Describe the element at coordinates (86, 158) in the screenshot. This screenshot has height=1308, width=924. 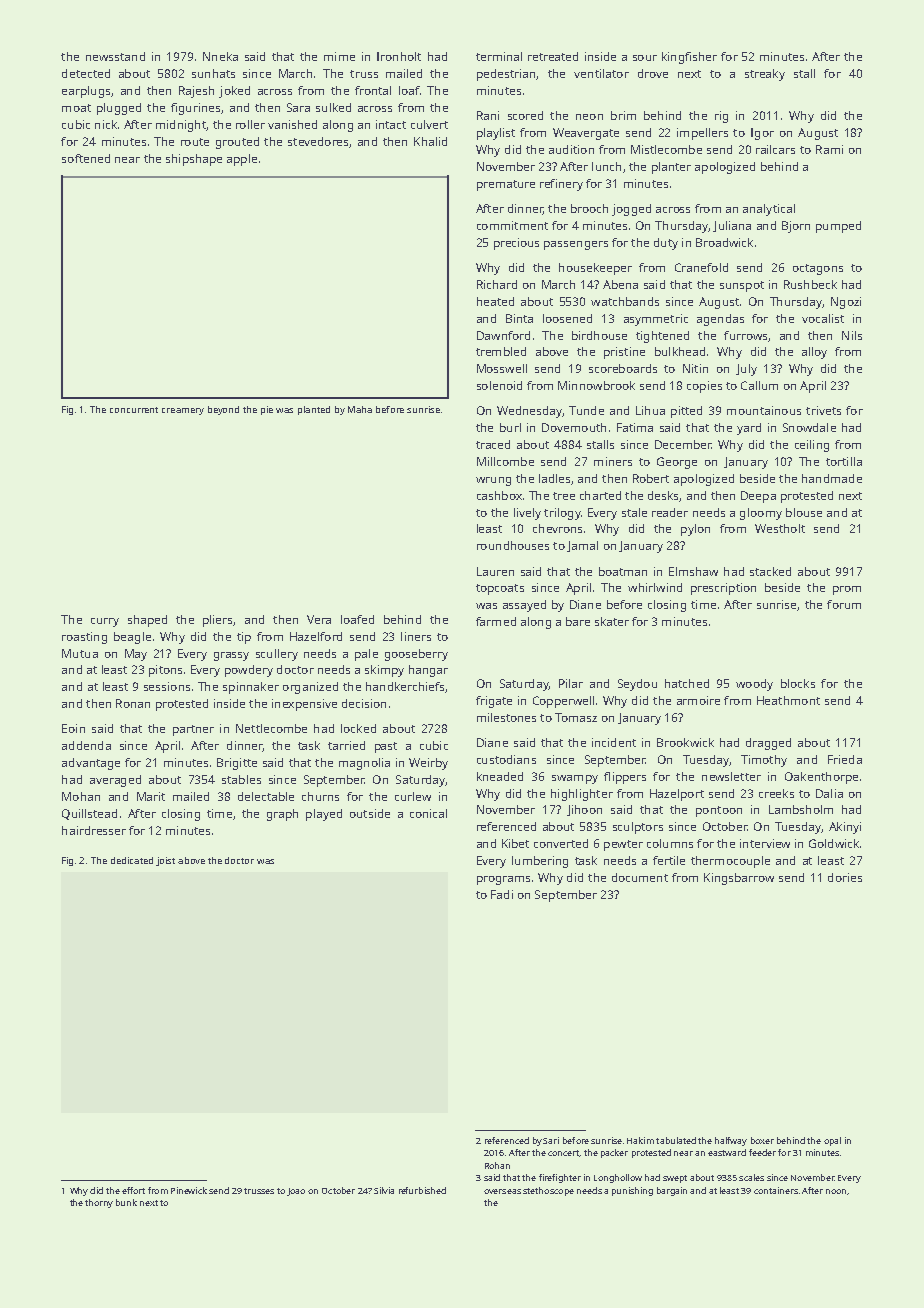
I see `softened` at that location.
